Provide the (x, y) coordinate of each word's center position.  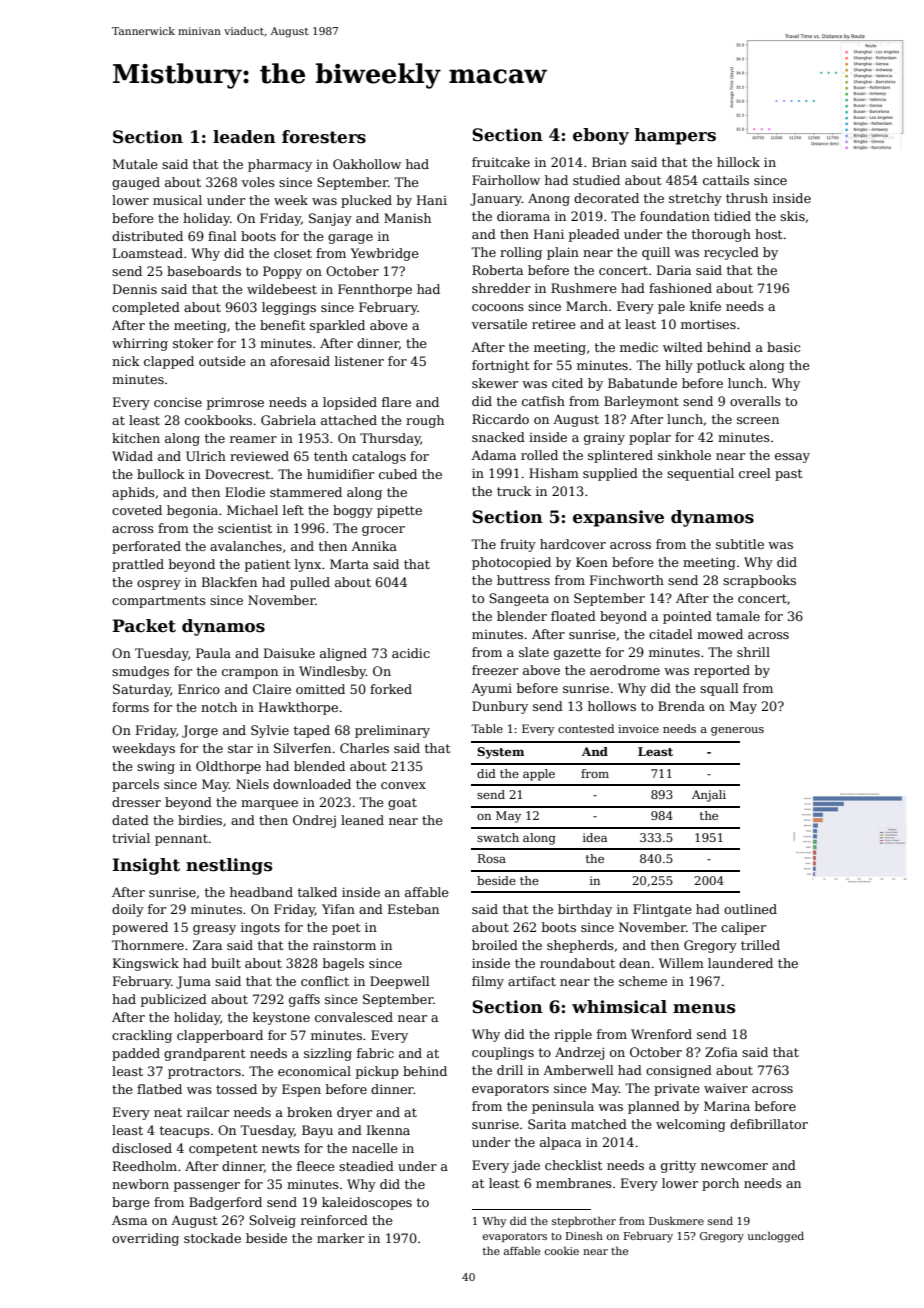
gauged (136, 183)
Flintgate (662, 910)
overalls (755, 401)
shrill (753, 652)
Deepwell (400, 982)
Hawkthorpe (298, 708)
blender (522, 616)
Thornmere (148, 945)
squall (719, 689)
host (768, 234)
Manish (407, 218)
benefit (282, 325)
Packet (144, 626)
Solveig (272, 1221)
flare (396, 402)
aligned (343, 654)
